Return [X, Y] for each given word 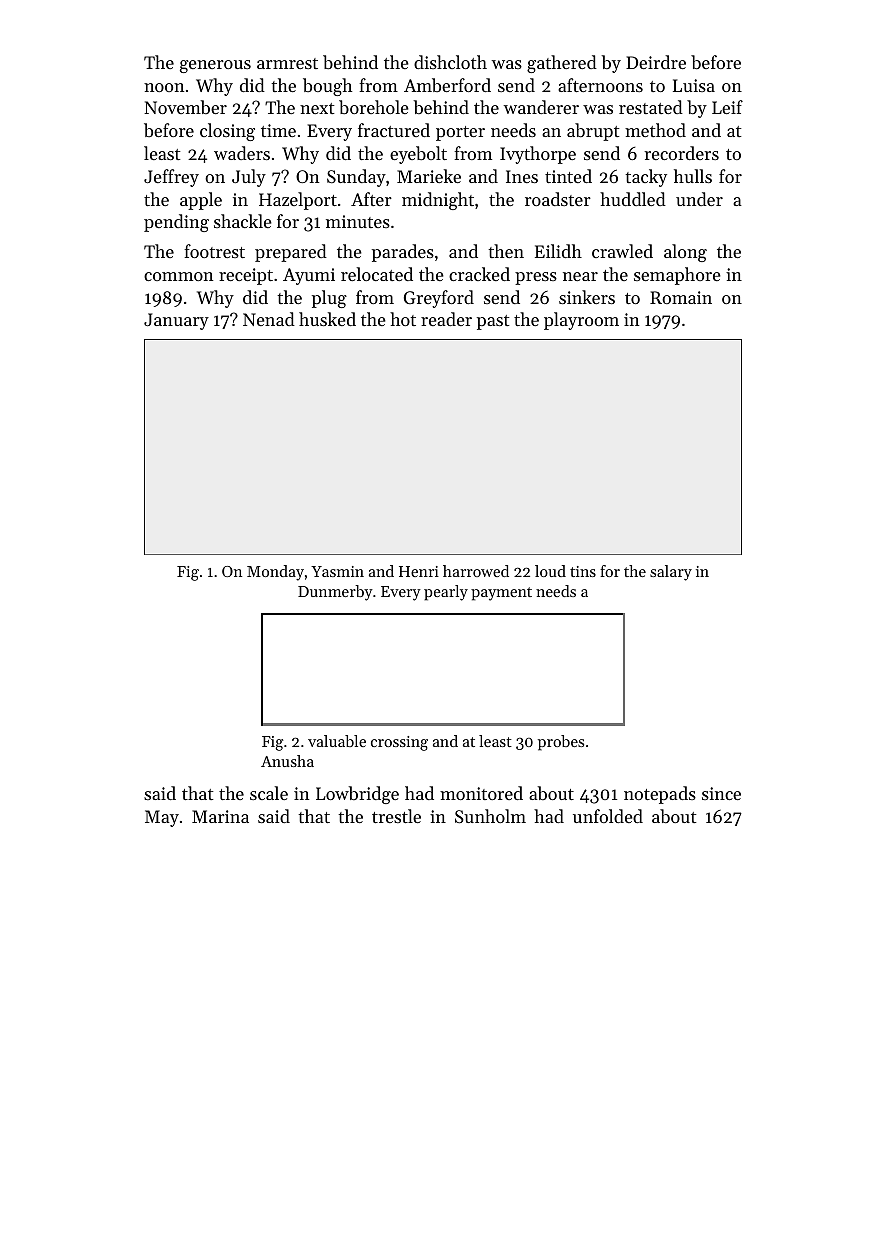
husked [327, 319]
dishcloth [450, 62]
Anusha [287, 761]
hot [403, 319]
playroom [581, 321]
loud [550, 571]
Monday [275, 573]
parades [403, 253]
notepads [660, 795]
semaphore [677, 276]
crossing [399, 743]
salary [671, 573]
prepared [291, 253]
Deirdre [656, 62]
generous [215, 66]
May [162, 818]
